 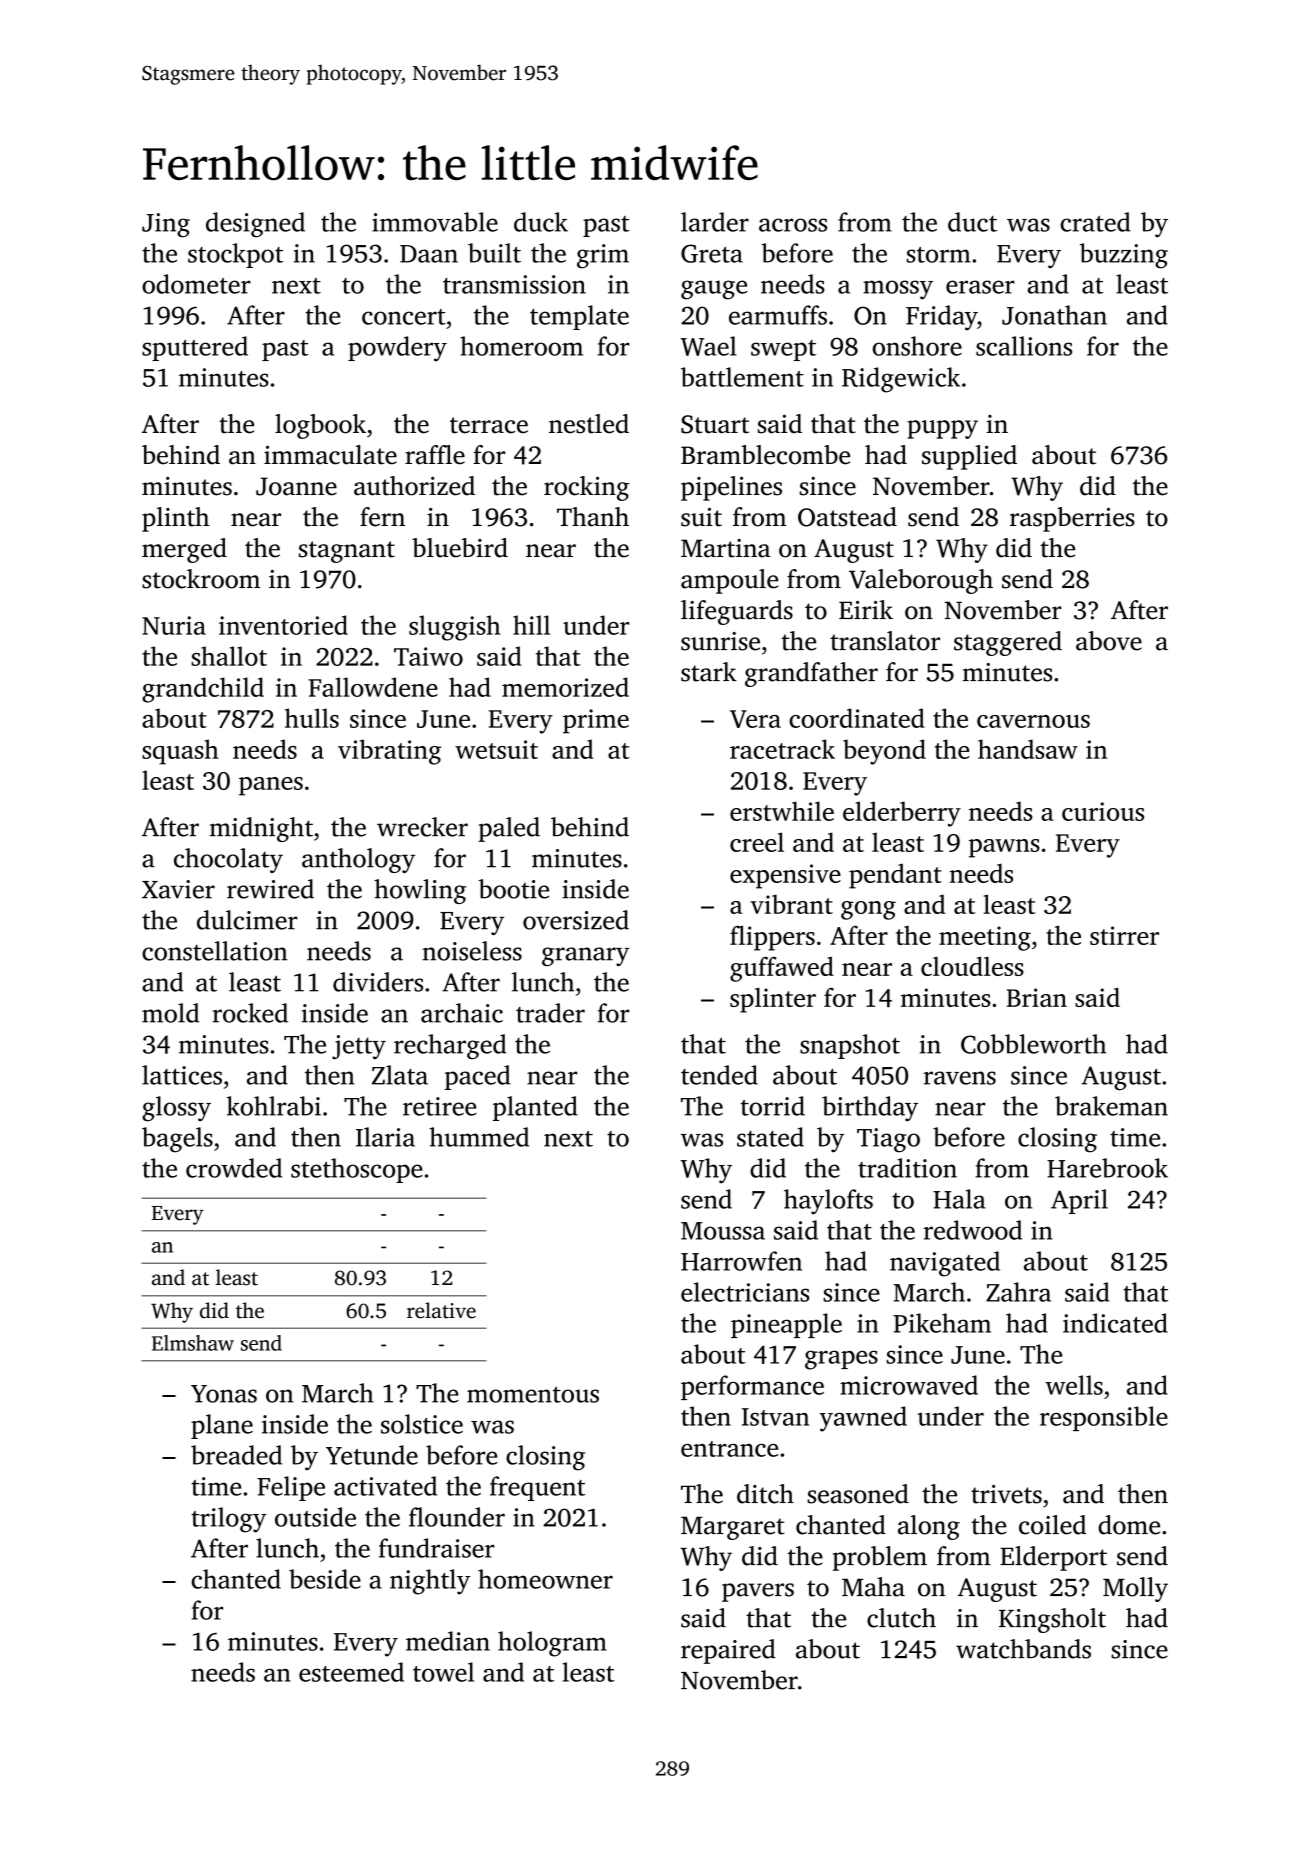 What do you see at coordinates (726, 548) in the page?
I see `Martina` at bounding box center [726, 548].
